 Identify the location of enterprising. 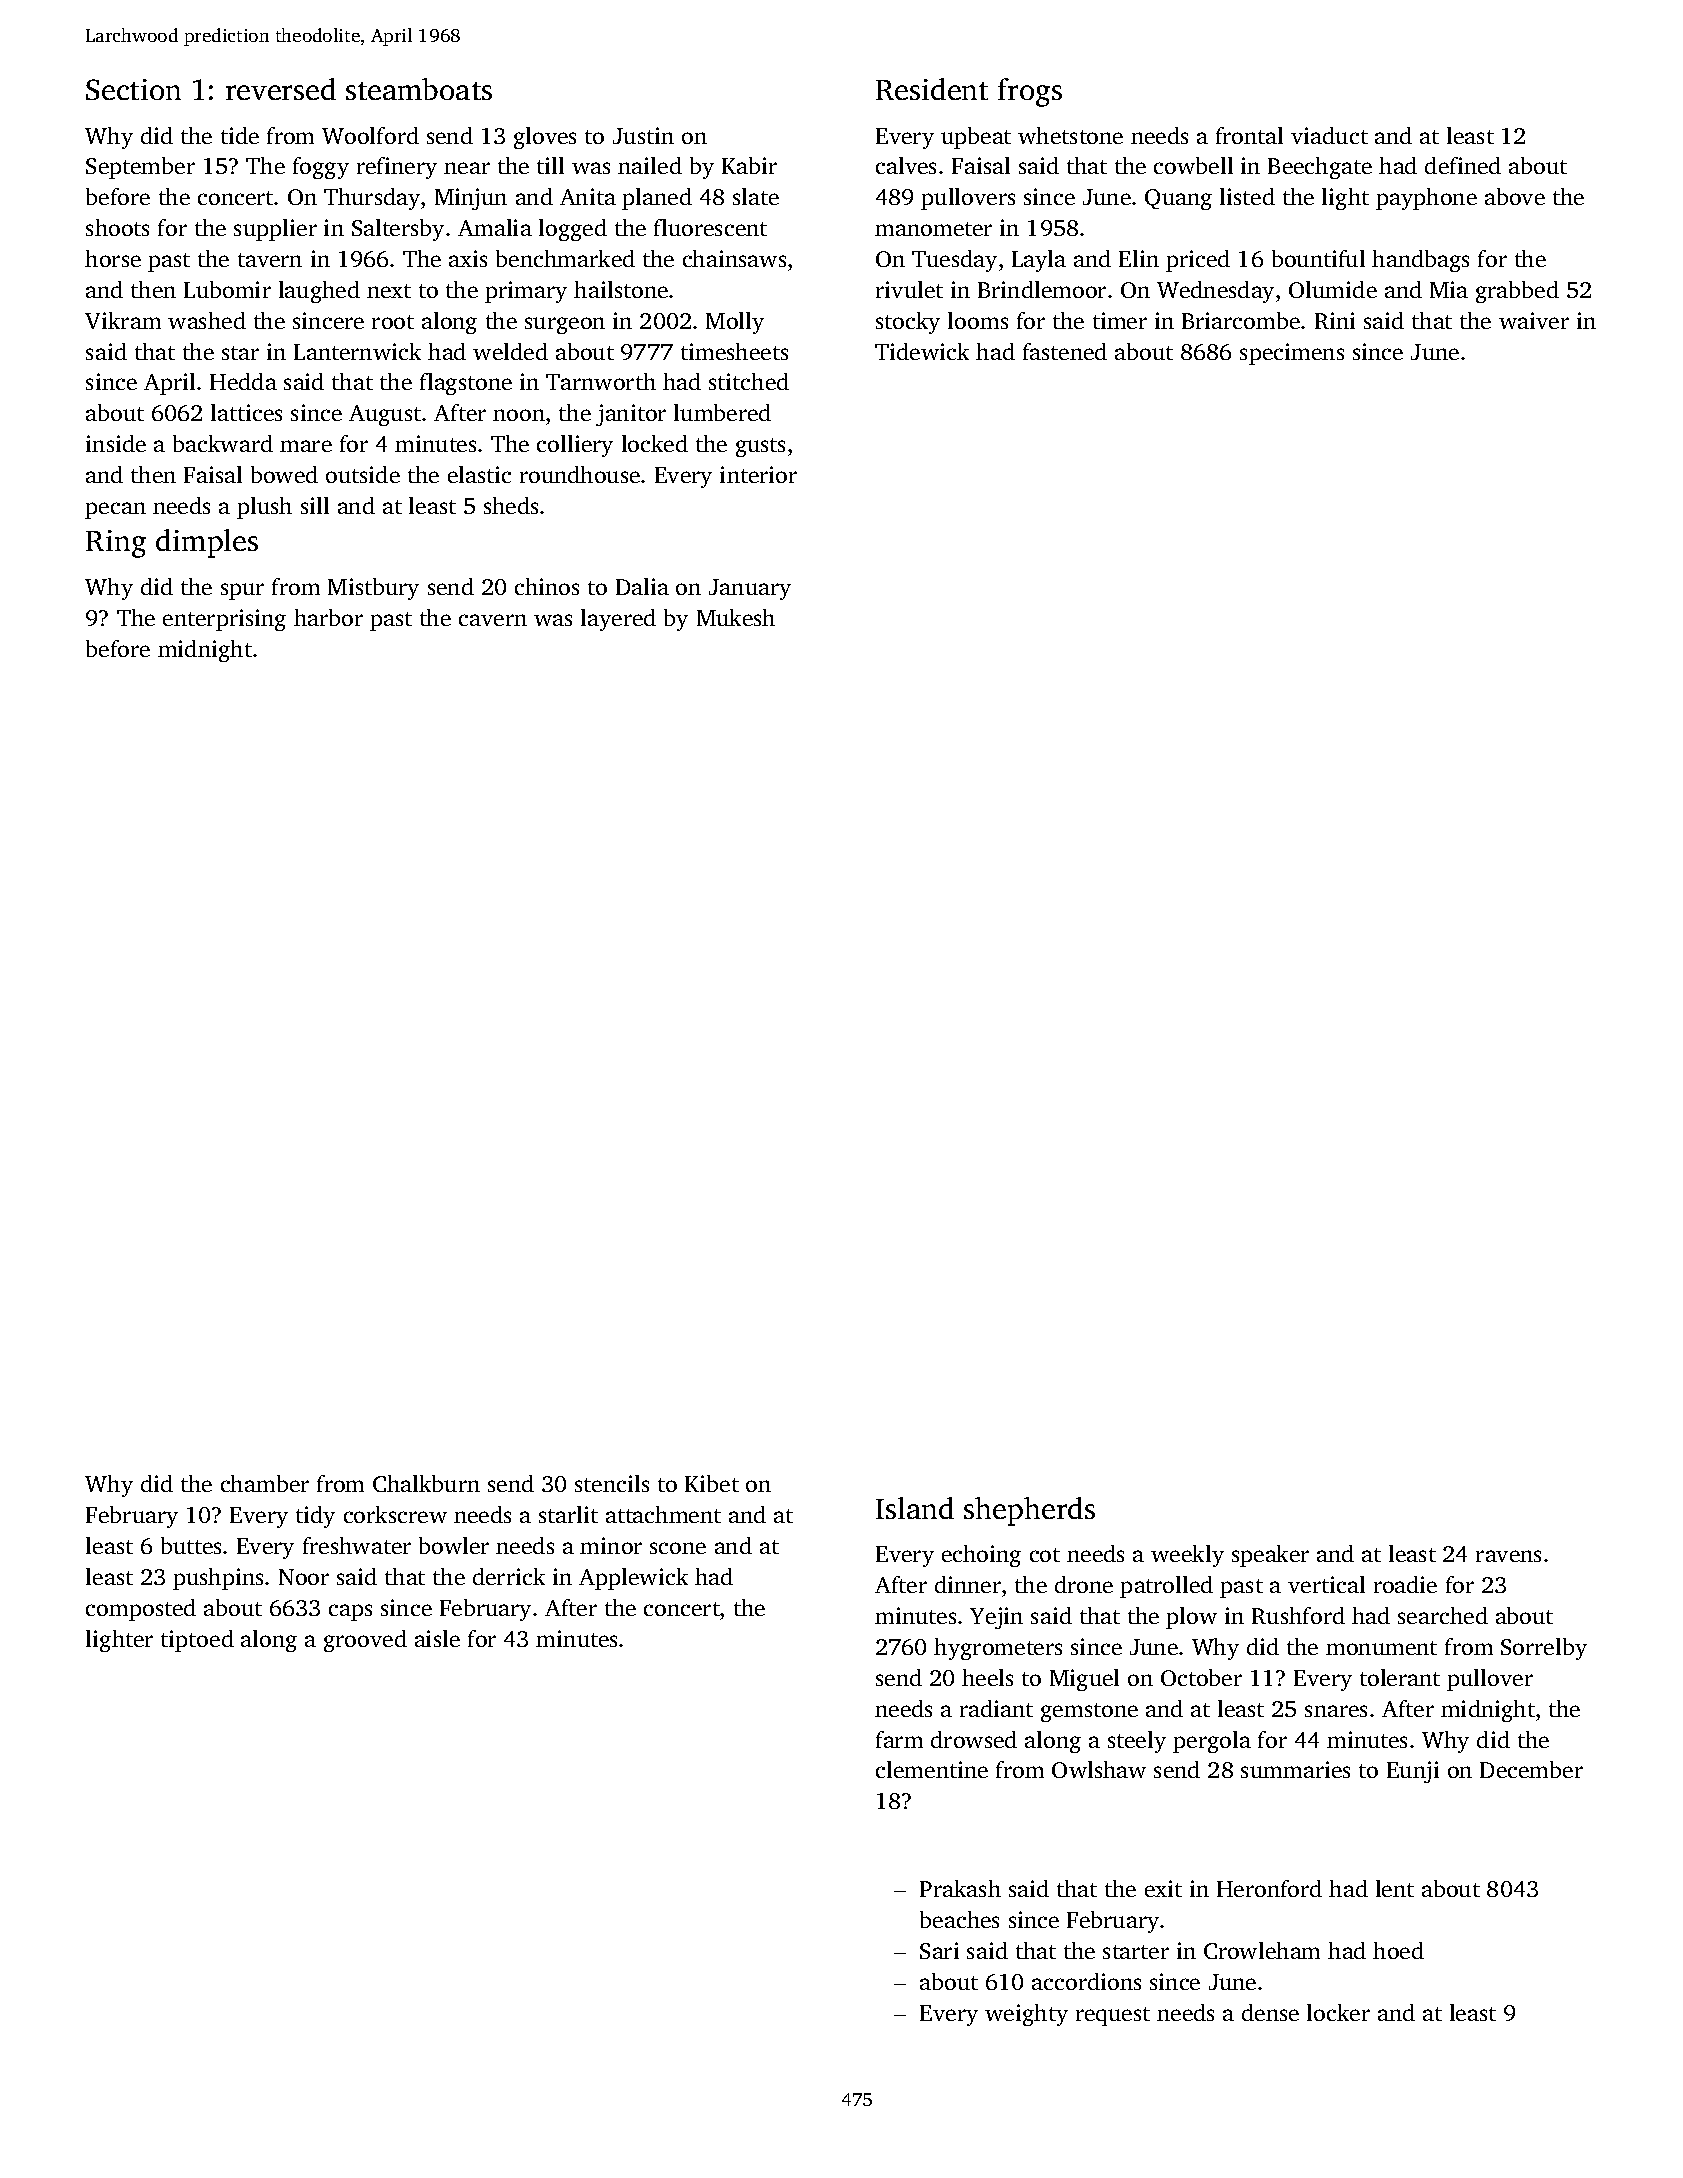
(224, 620).
